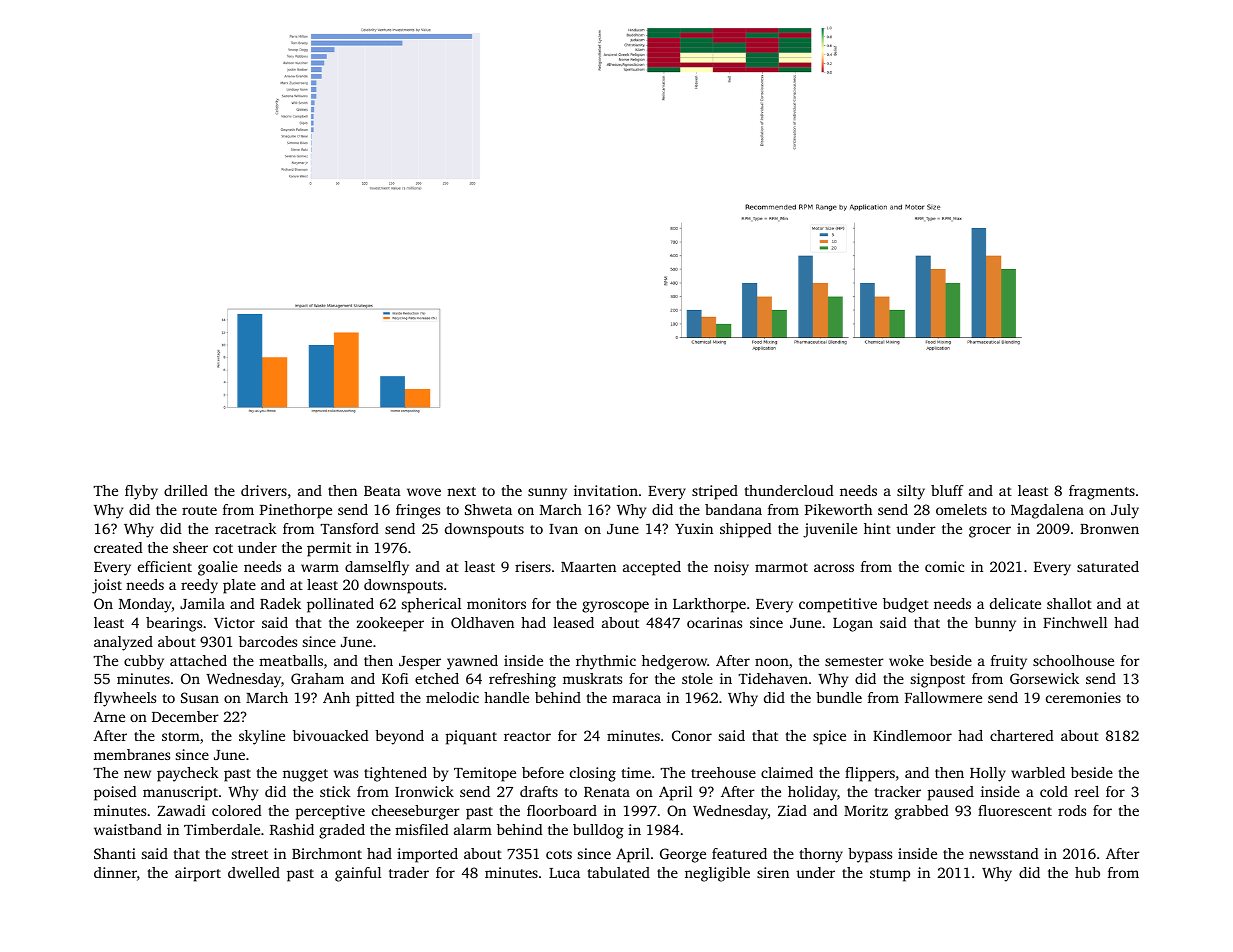  I want to click on signpost, so click(938, 680).
